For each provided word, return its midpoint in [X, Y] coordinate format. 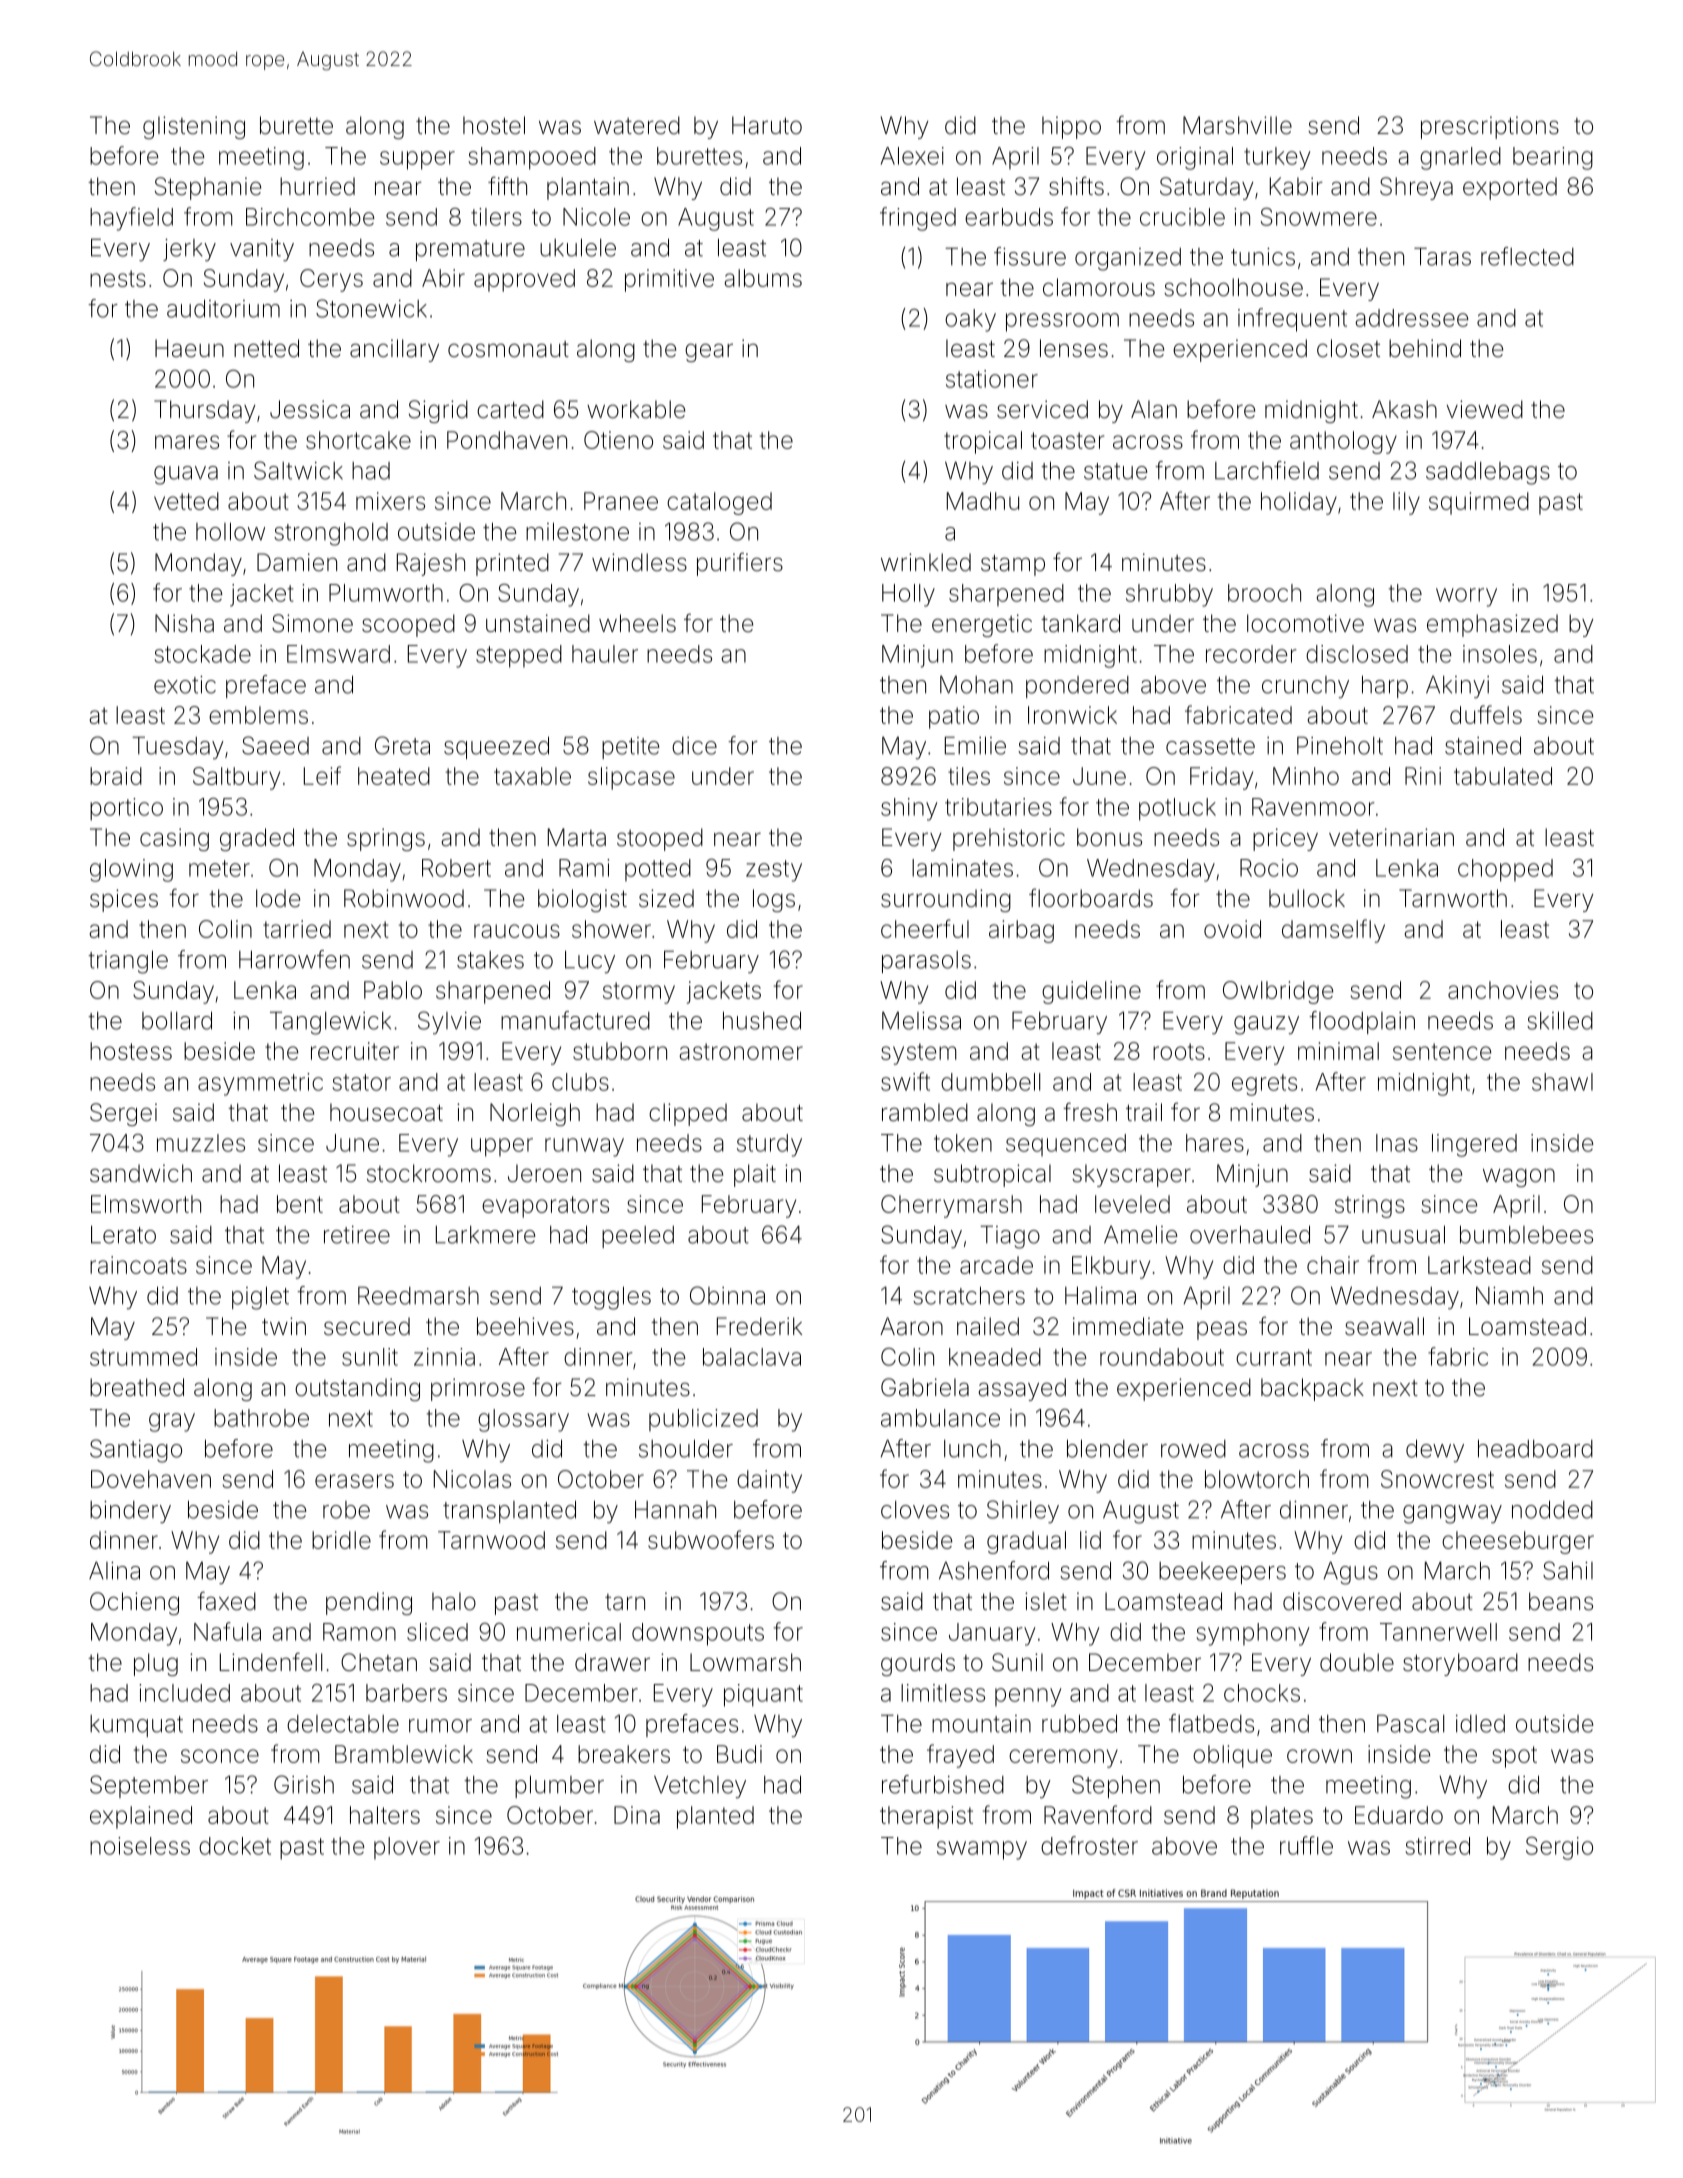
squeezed [496, 747]
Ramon [359, 1632]
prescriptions [1490, 127]
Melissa [921, 1021]
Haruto [767, 125]
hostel [494, 125]
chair [1333, 1265]
